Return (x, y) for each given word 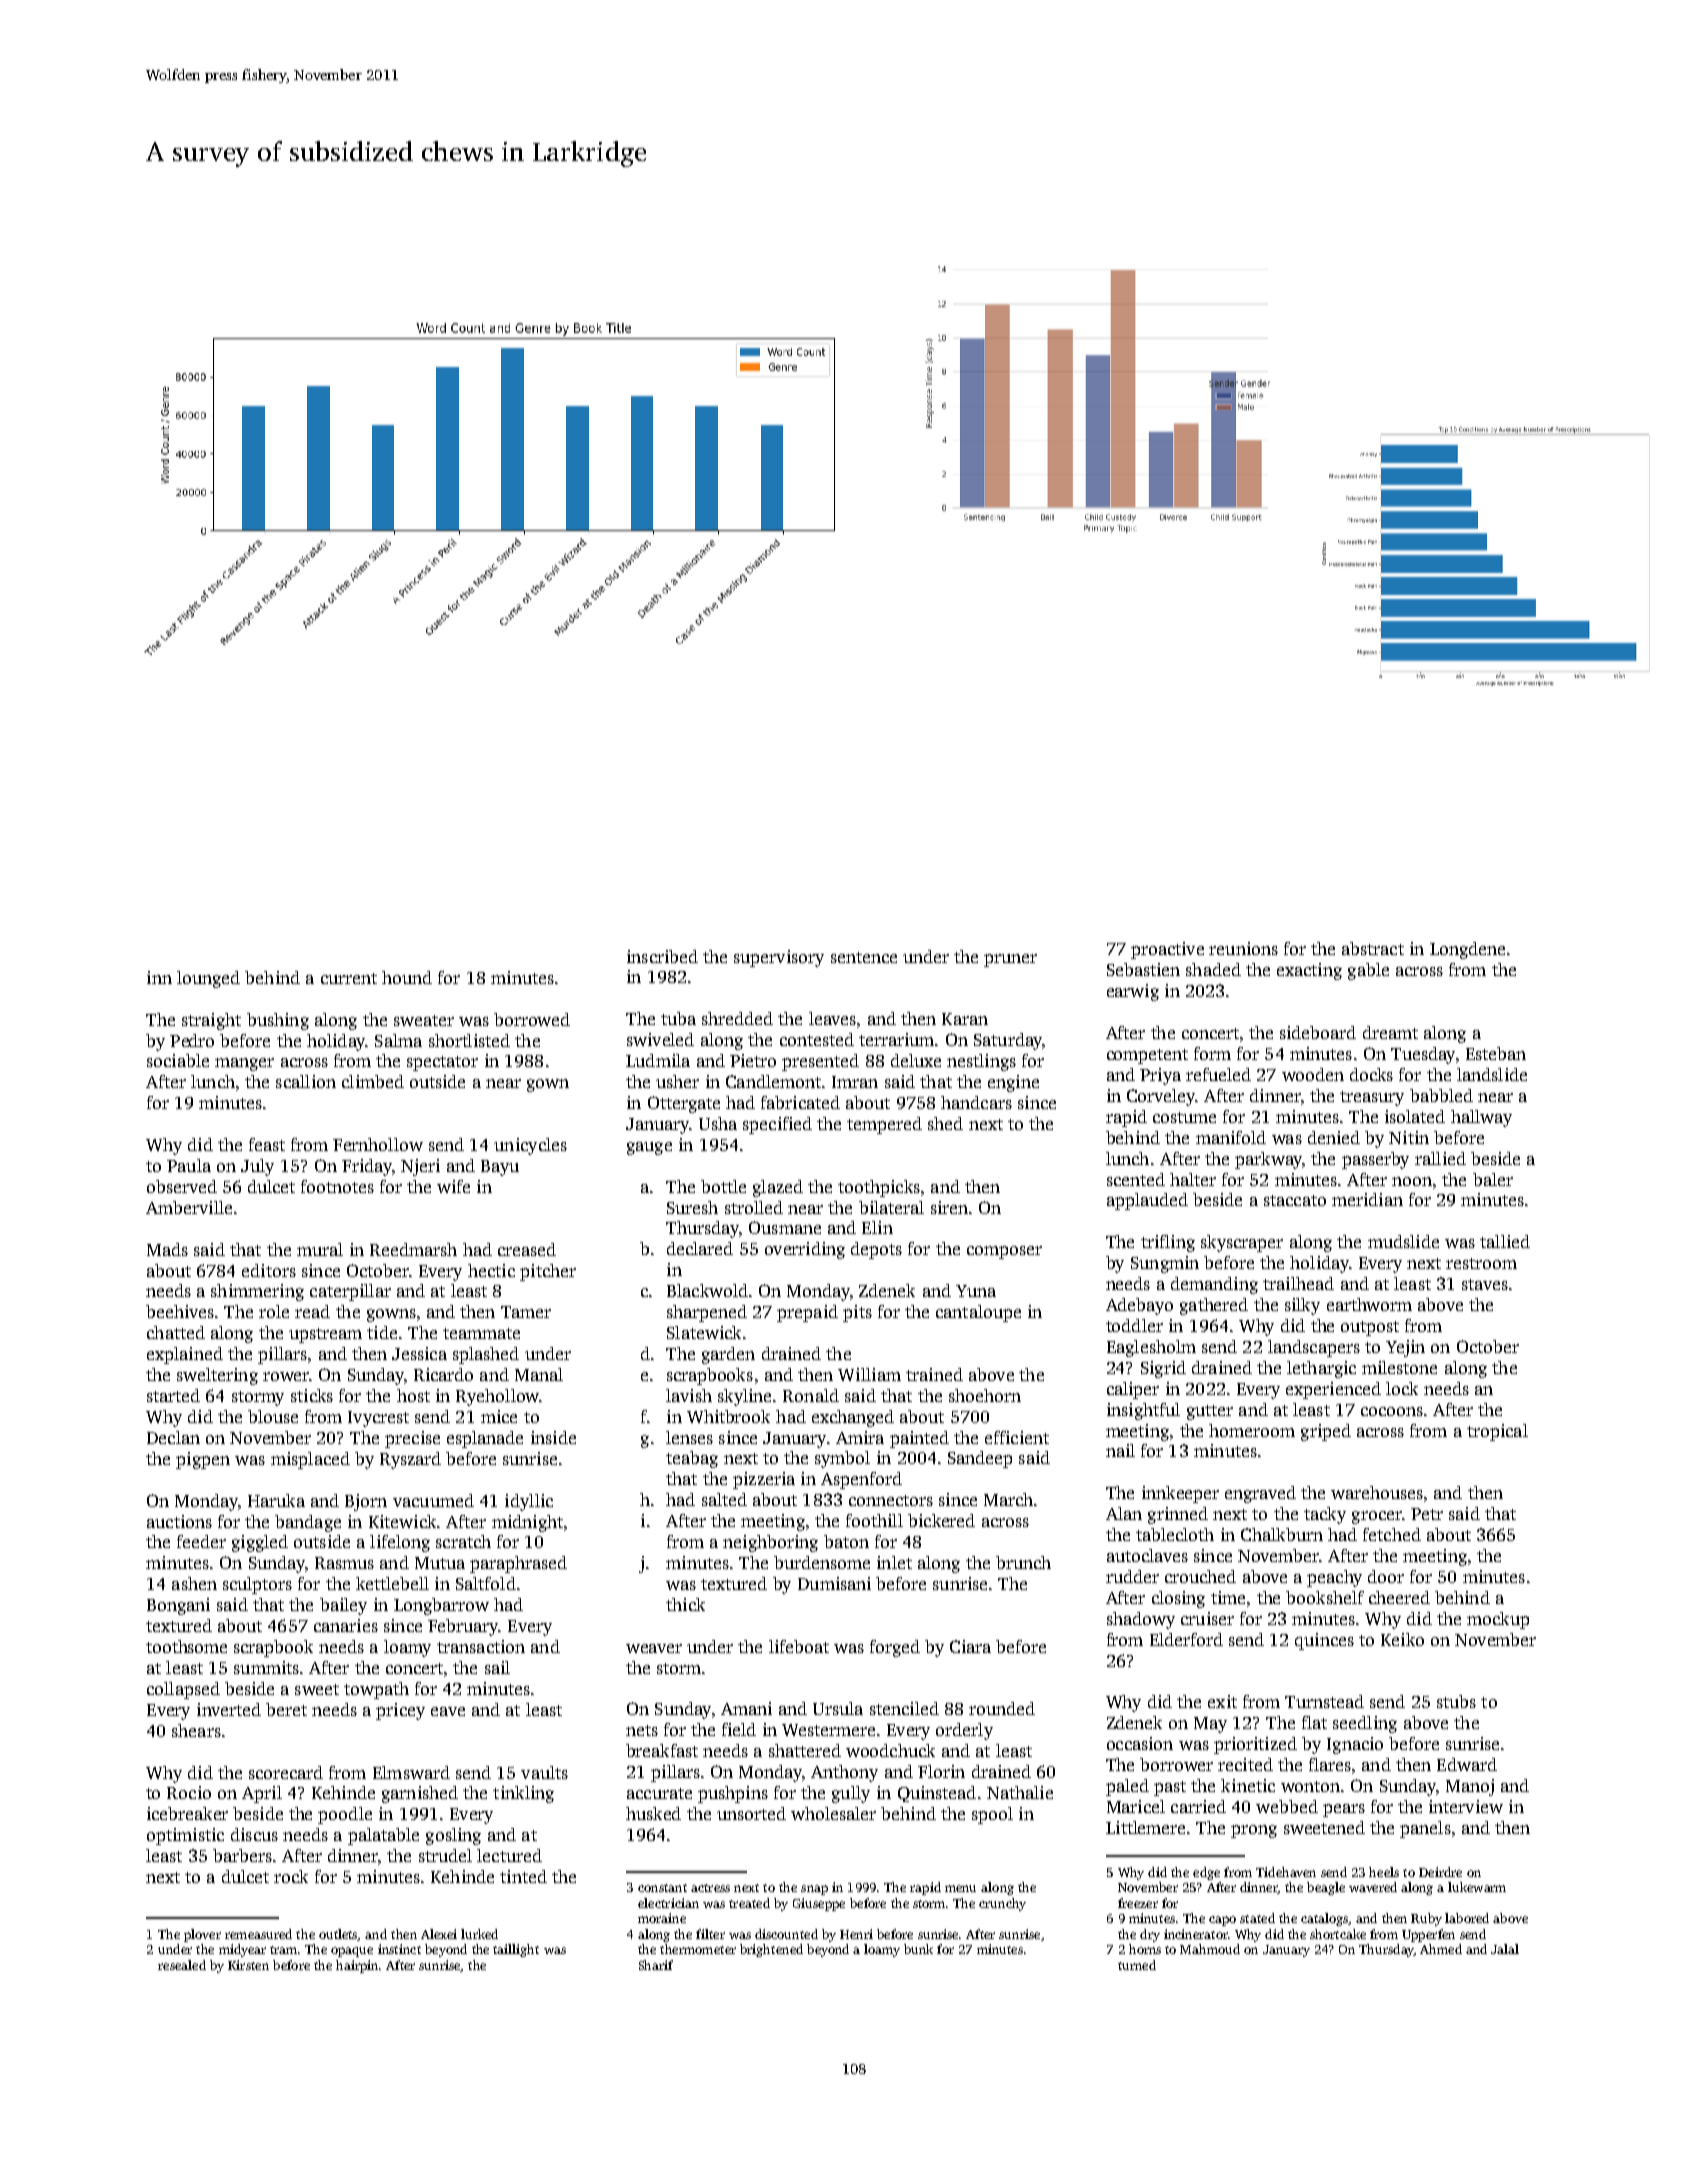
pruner (1010, 960)
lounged (208, 979)
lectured (509, 1855)
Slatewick (704, 1332)
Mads (167, 1249)
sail (497, 1667)
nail (1120, 1450)
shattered (805, 1750)
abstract (1373, 948)
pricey (400, 1711)
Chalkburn (1282, 1534)
